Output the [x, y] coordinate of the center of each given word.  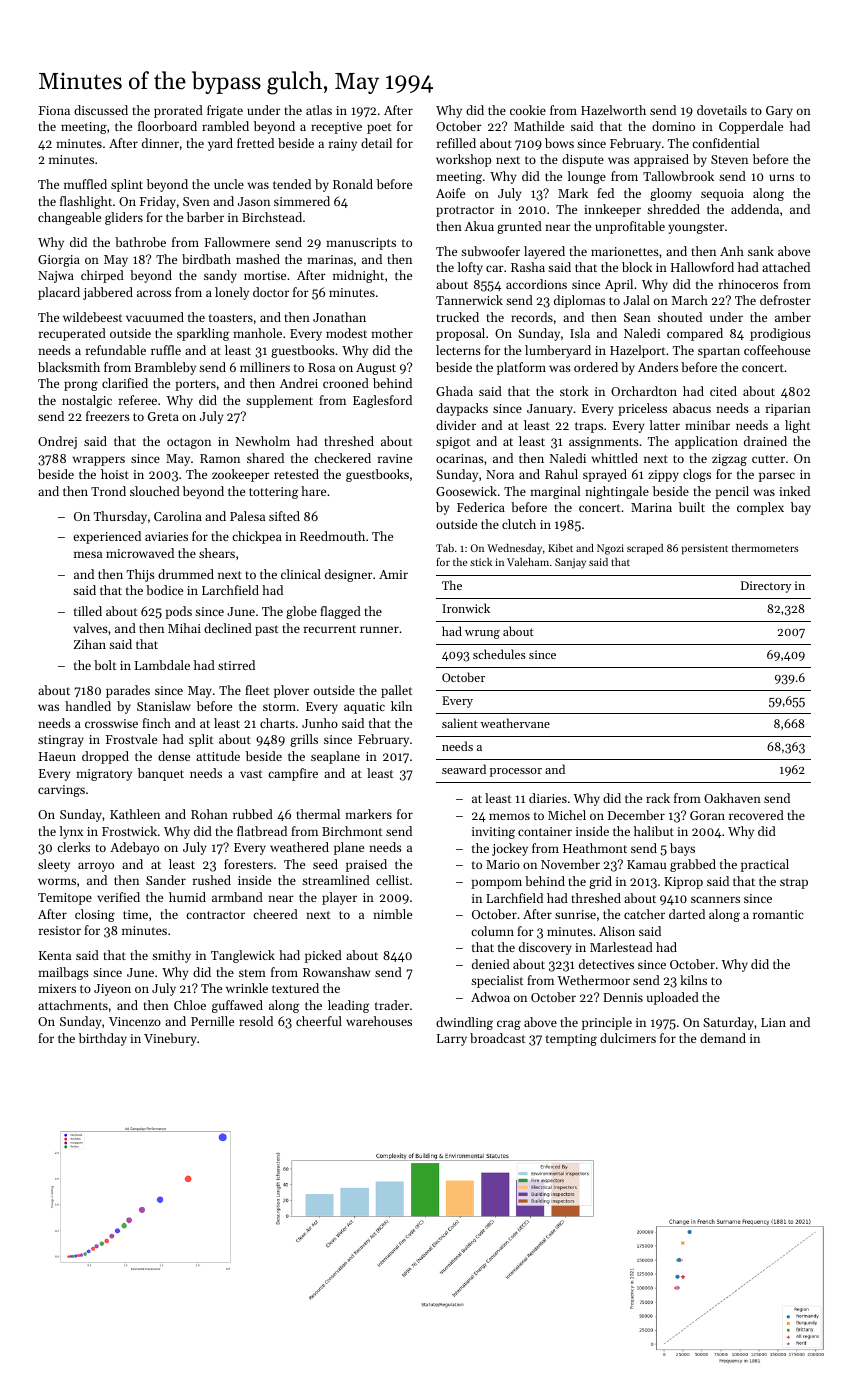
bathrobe [140, 242]
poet [379, 128]
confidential [726, 143]
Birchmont [352, 831]
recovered [756, 815]
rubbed [253, 814]
